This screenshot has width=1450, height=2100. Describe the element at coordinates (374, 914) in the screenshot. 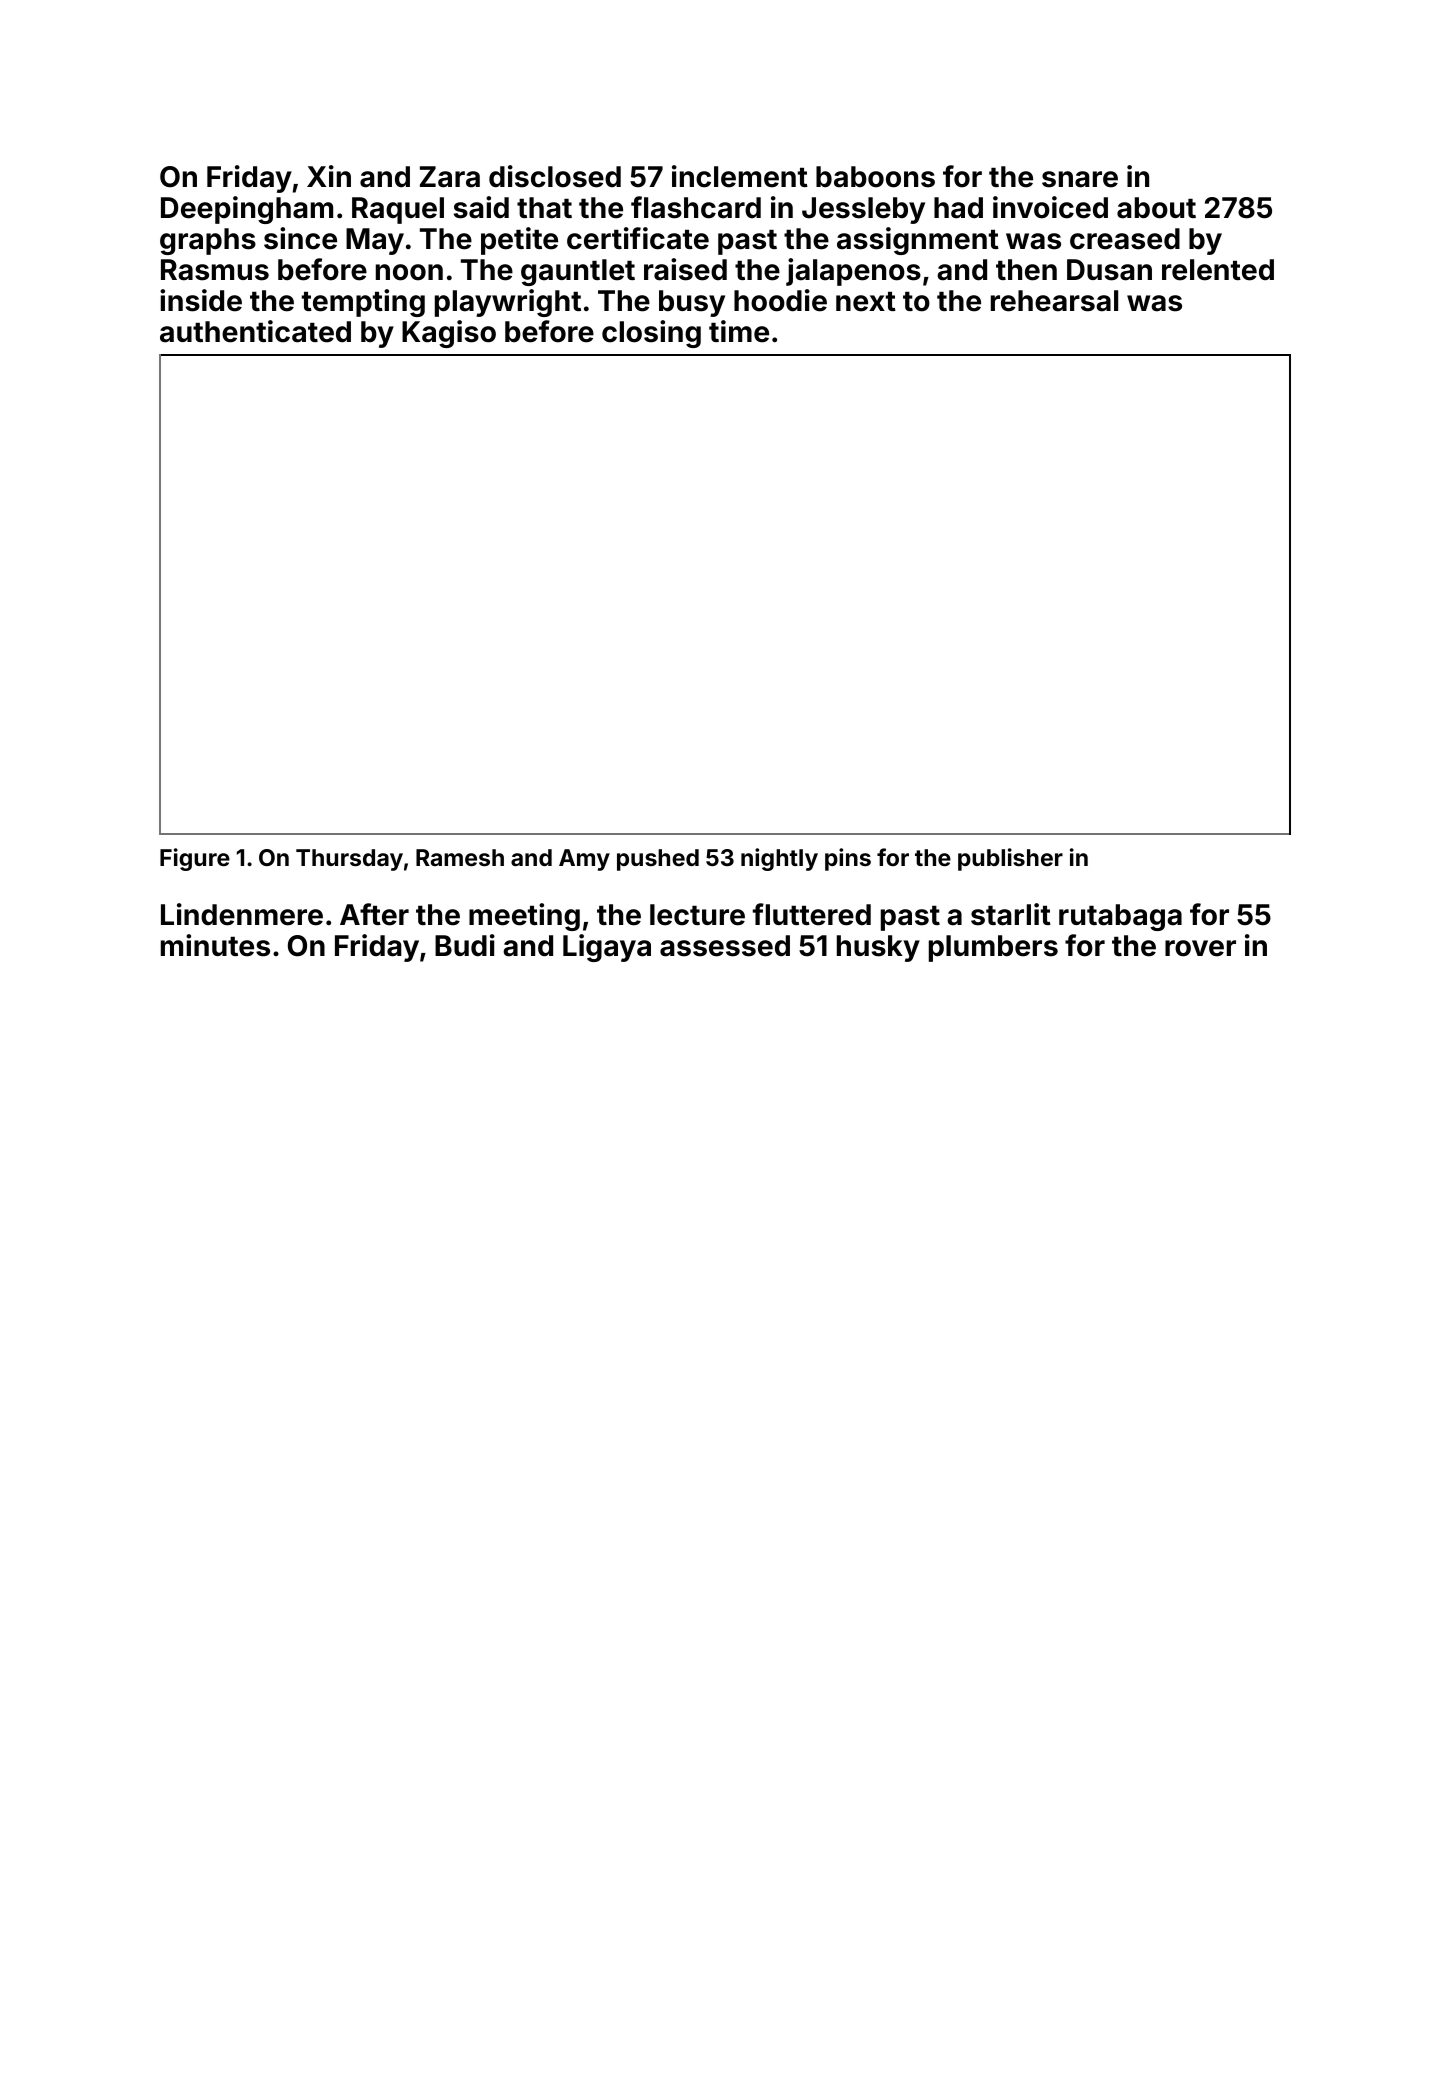

I see `After` at that location.
